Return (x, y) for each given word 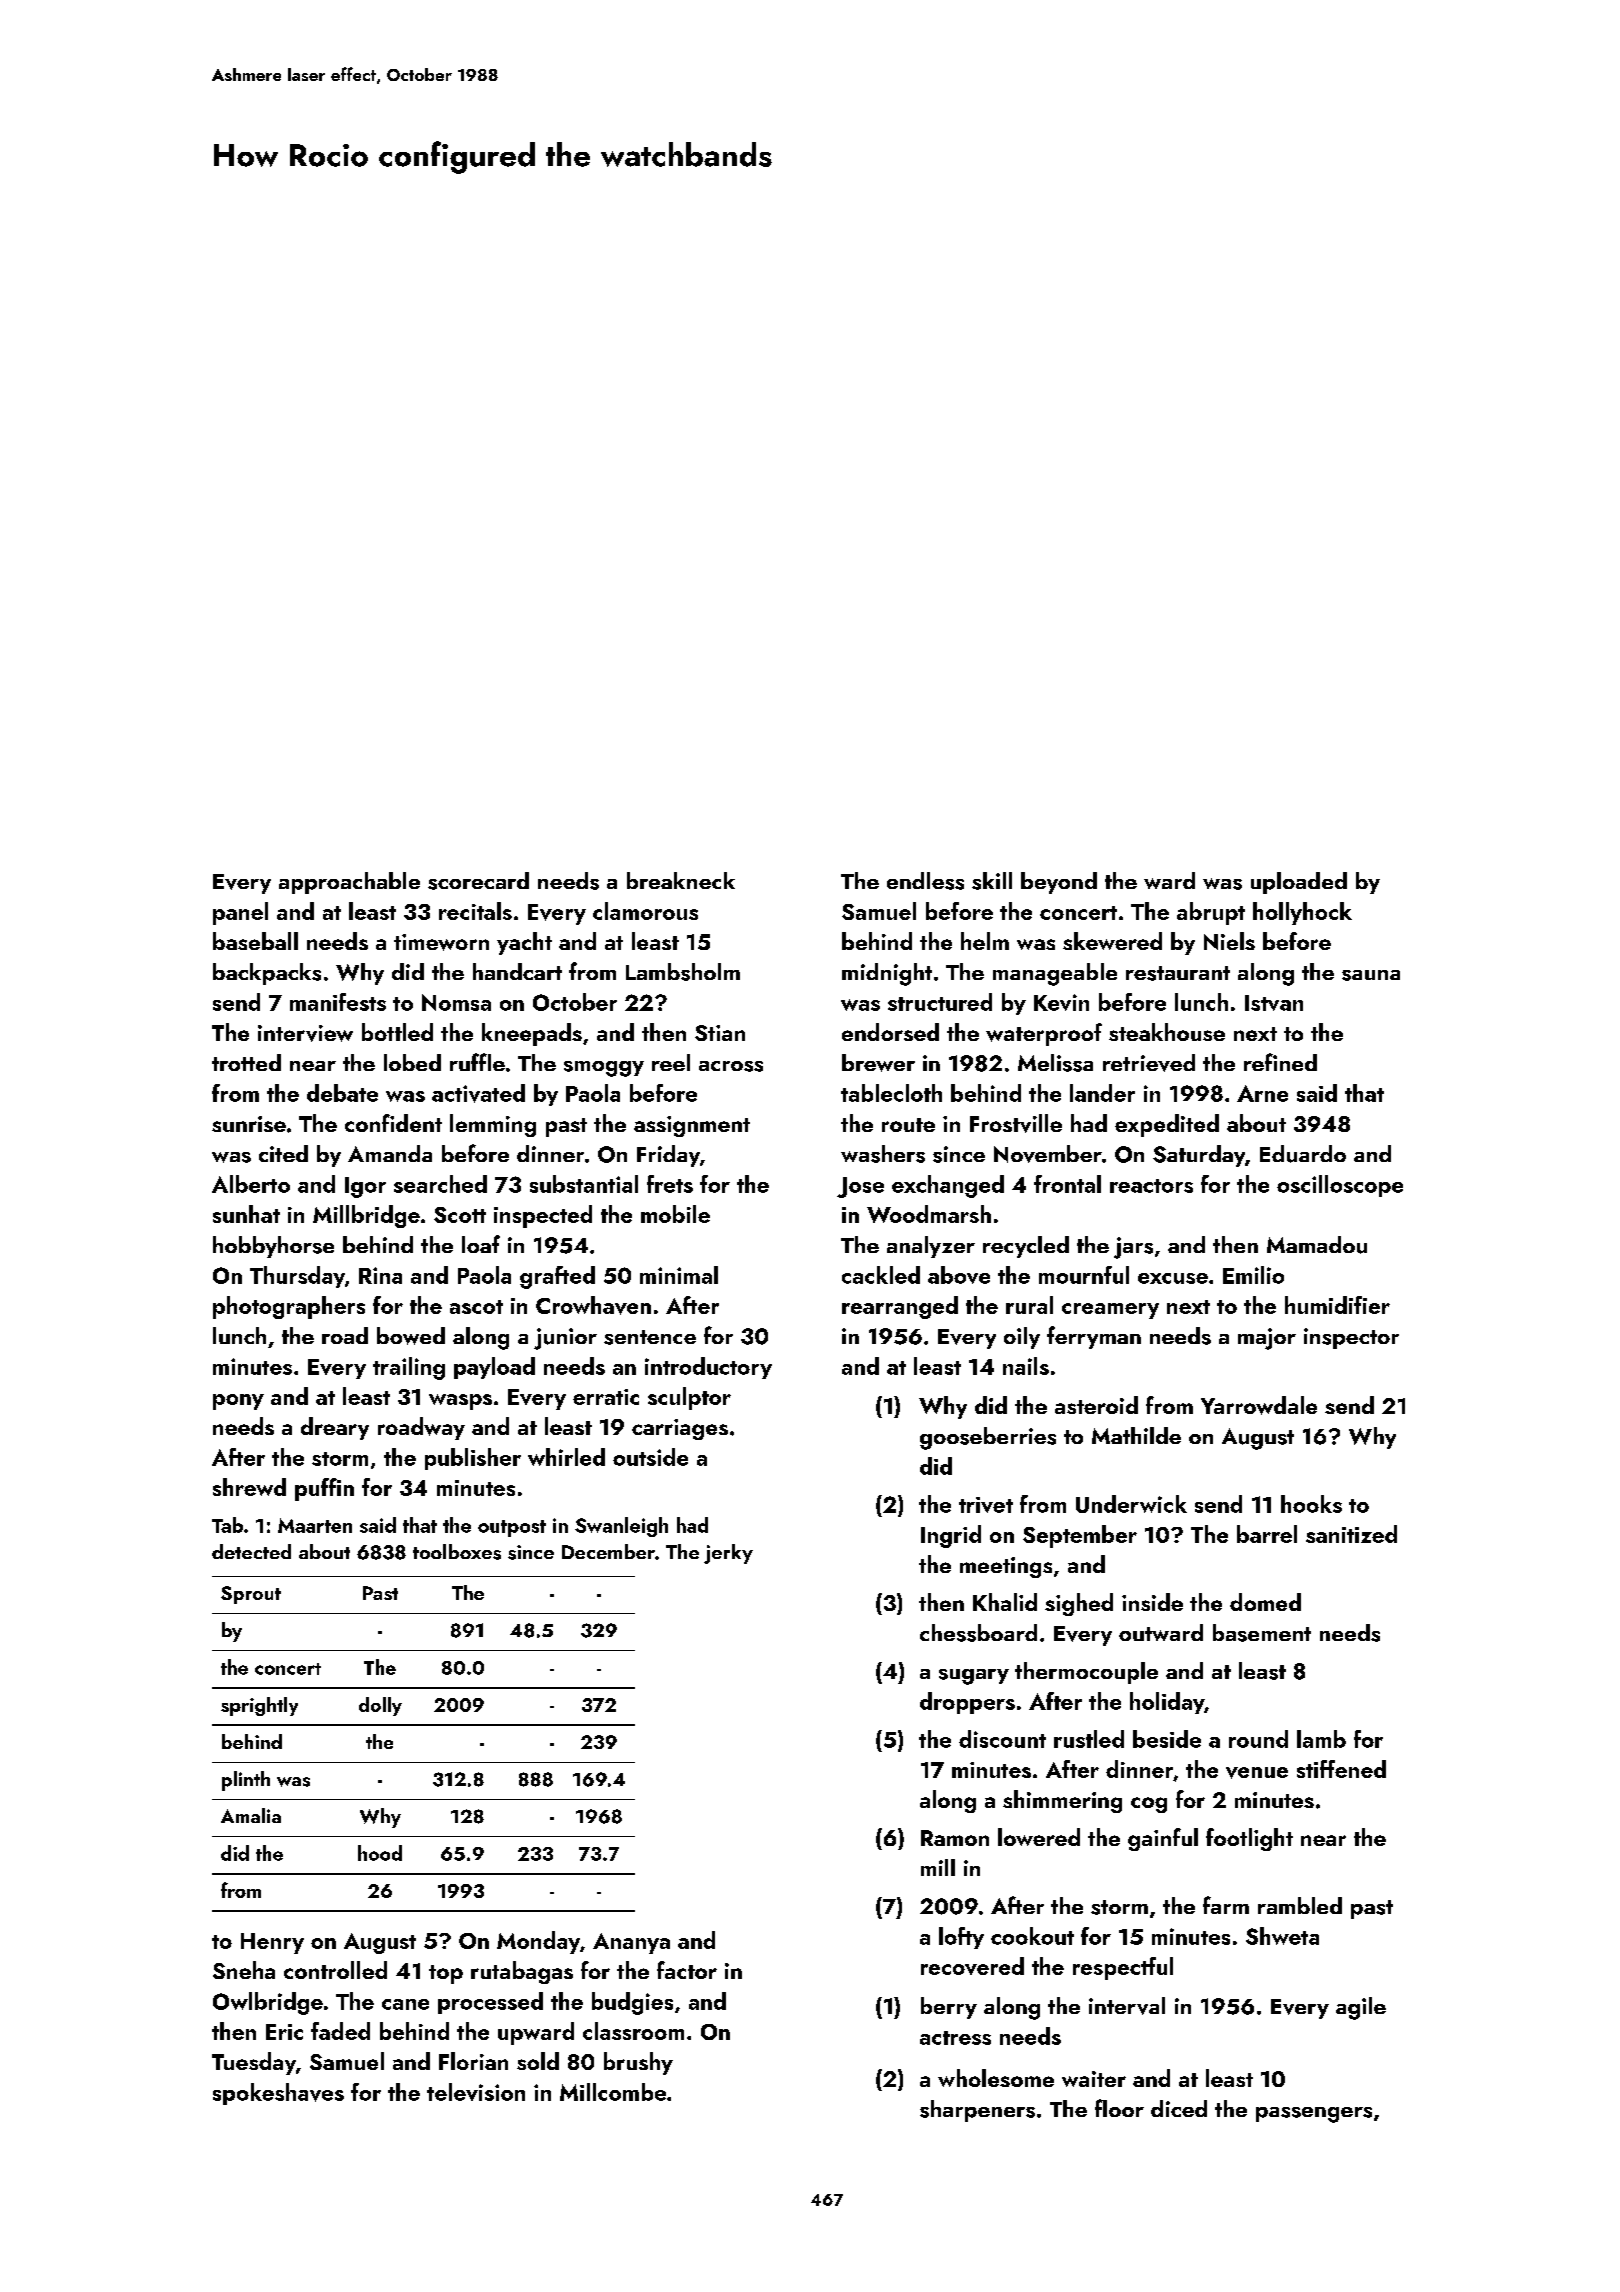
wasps (460, 1402)
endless (925, 881)
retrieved (1149, 1063)
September (1080, 1536)
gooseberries (988, 1438)
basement (1262, 1633)
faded (340, 2031)
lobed (412, 1062)
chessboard (978, 1633)
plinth (246, 1781)
